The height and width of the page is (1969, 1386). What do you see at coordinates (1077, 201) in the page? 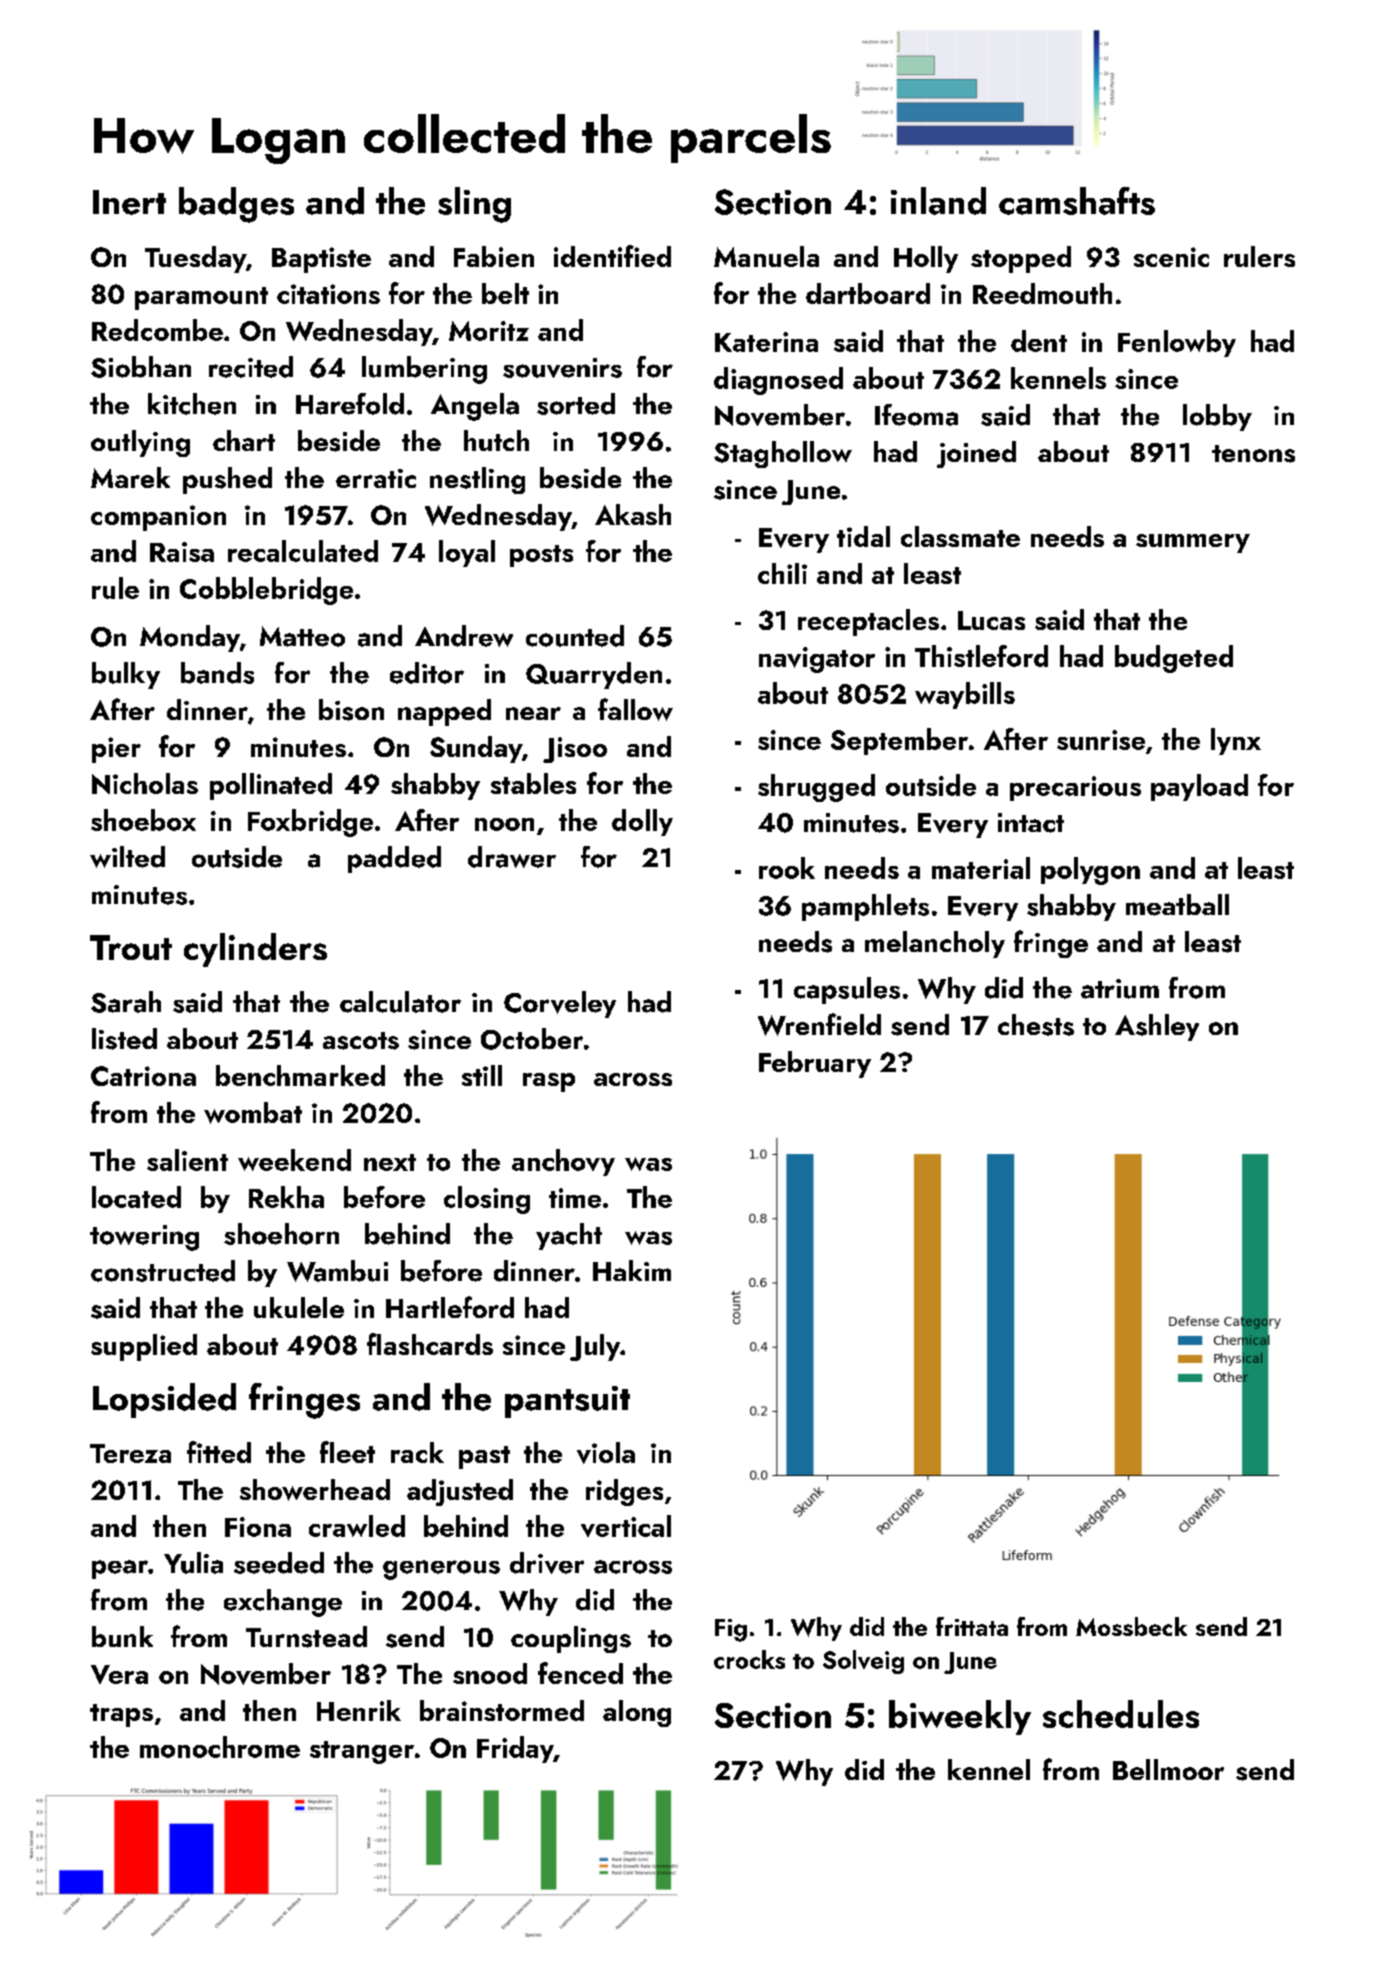
I see `camshafts` at bounding box center [1077, 201].
